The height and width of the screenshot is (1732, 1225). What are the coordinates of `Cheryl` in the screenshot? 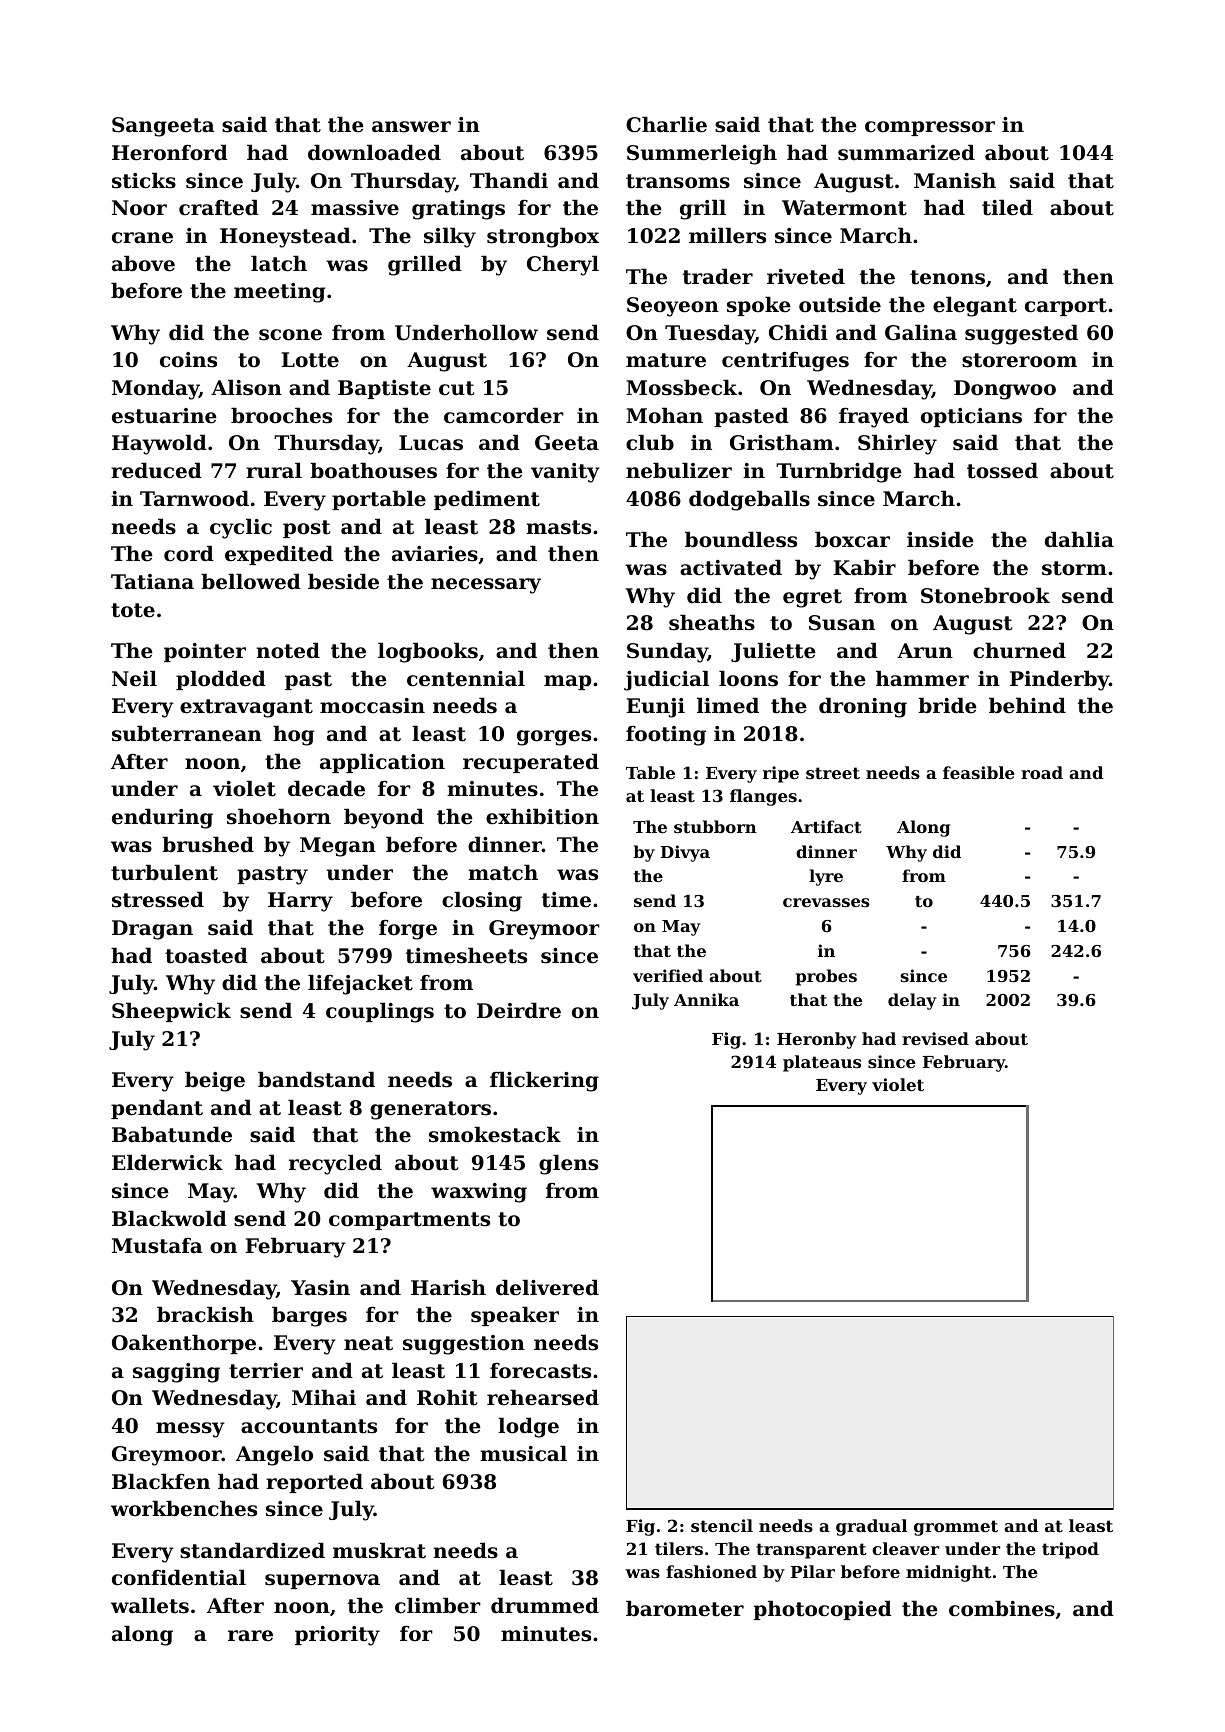 It's located at (563, 265).
